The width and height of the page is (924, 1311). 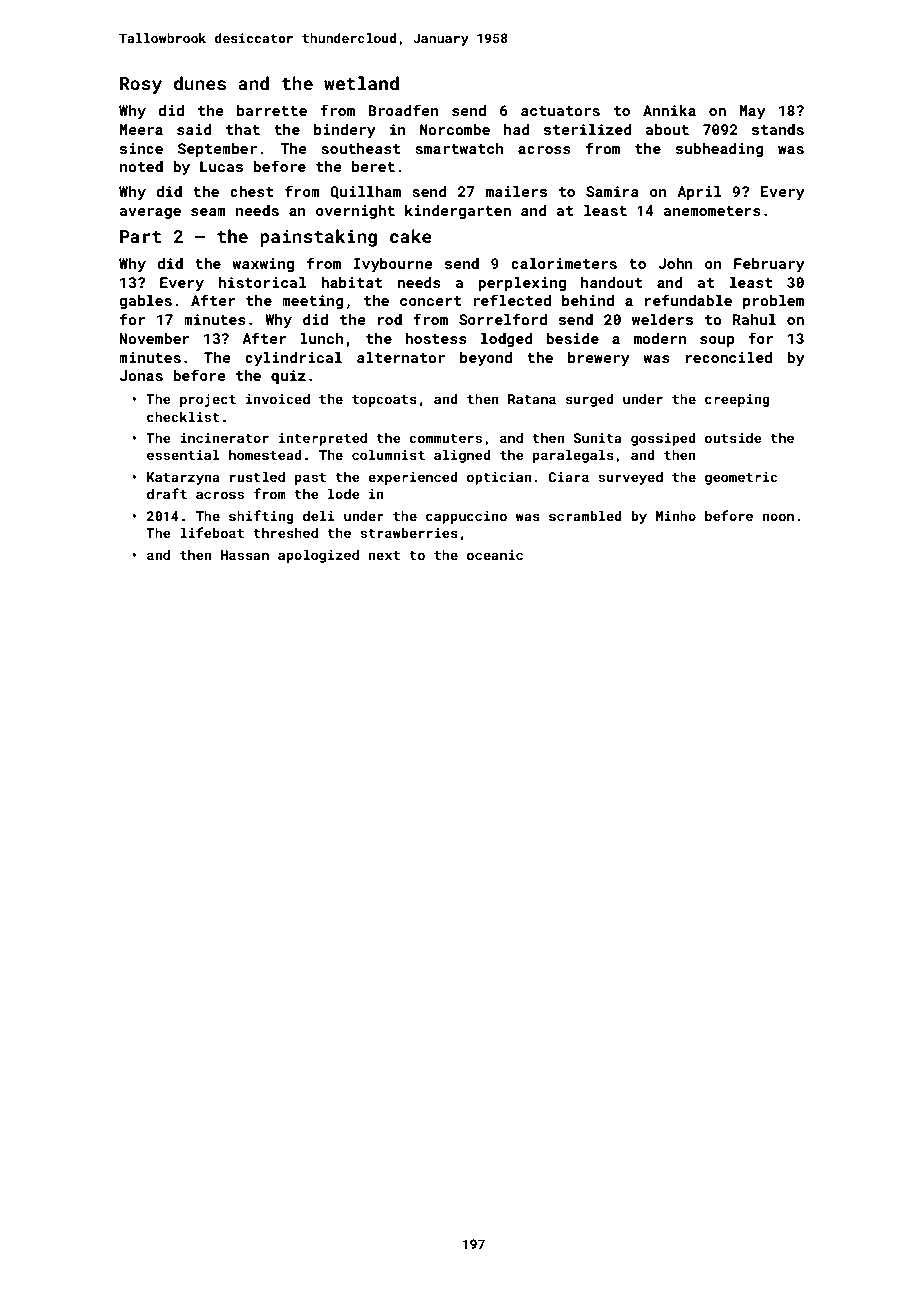 I want to click on beret, so click(x=373, y=166).
